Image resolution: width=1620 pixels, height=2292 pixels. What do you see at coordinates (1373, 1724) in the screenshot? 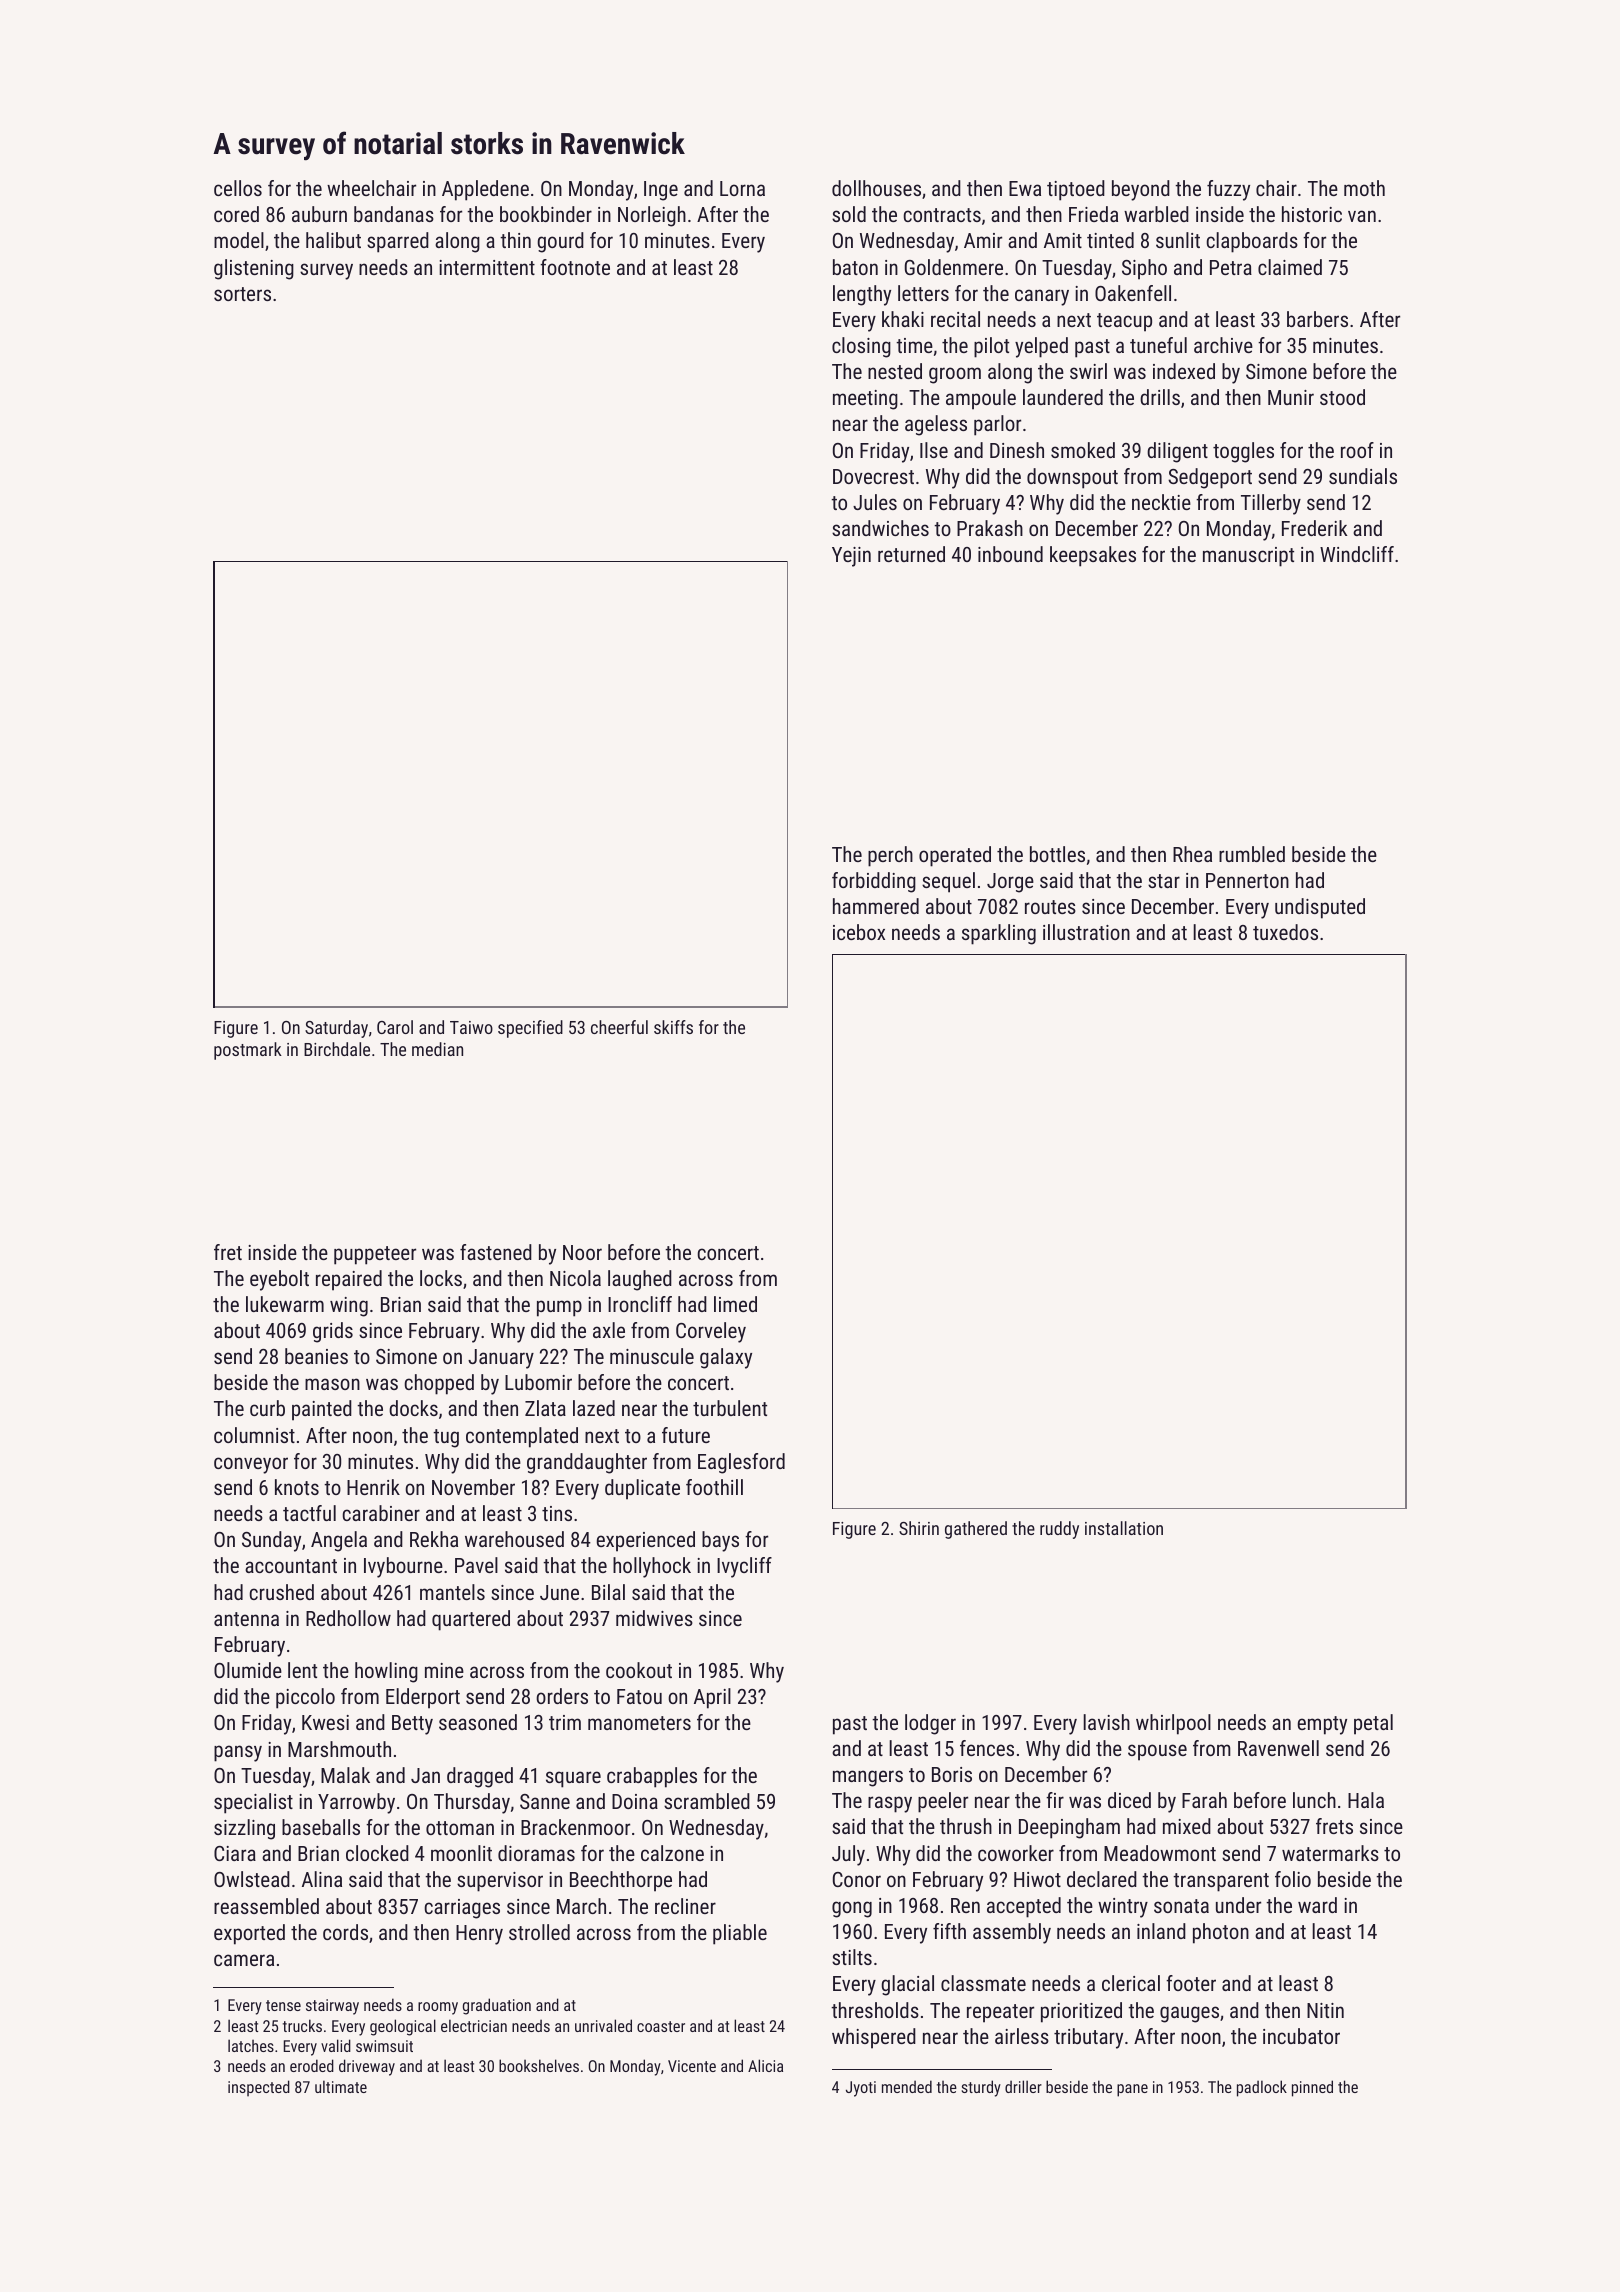
I see `petal` at bounding box center [1373, 1724].
